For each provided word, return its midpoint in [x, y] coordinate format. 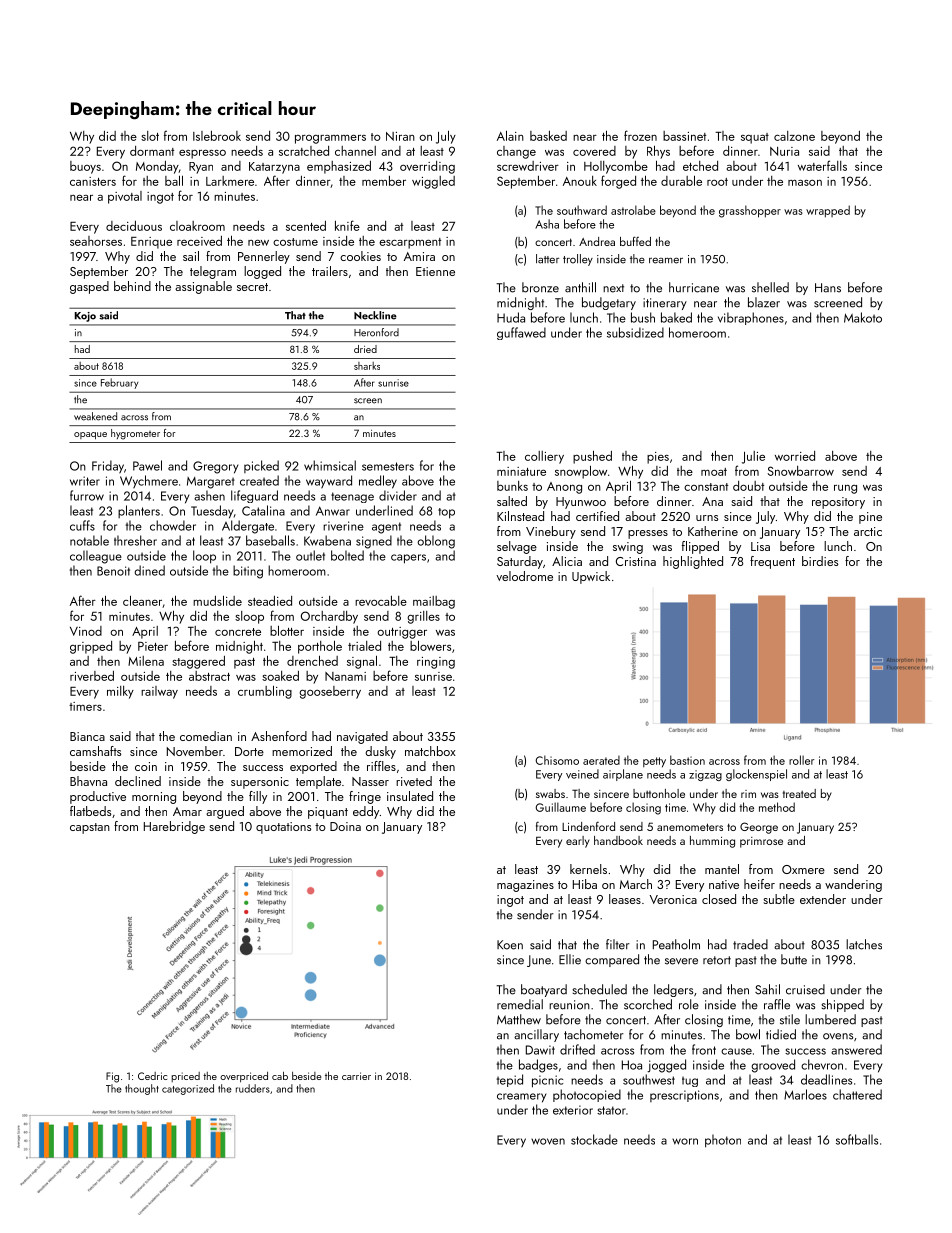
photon [723, 1141]
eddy [366, 812]
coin [146, 766]
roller [801, 760]
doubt [748, 486]
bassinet [684, 136]
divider [398, 495]
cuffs [82, 525]
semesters [388, 466]
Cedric [152, 1076]
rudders [253, 1088]
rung [845, 489]
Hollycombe [616, 167]
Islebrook [217, 136]
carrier [356, 1076]
